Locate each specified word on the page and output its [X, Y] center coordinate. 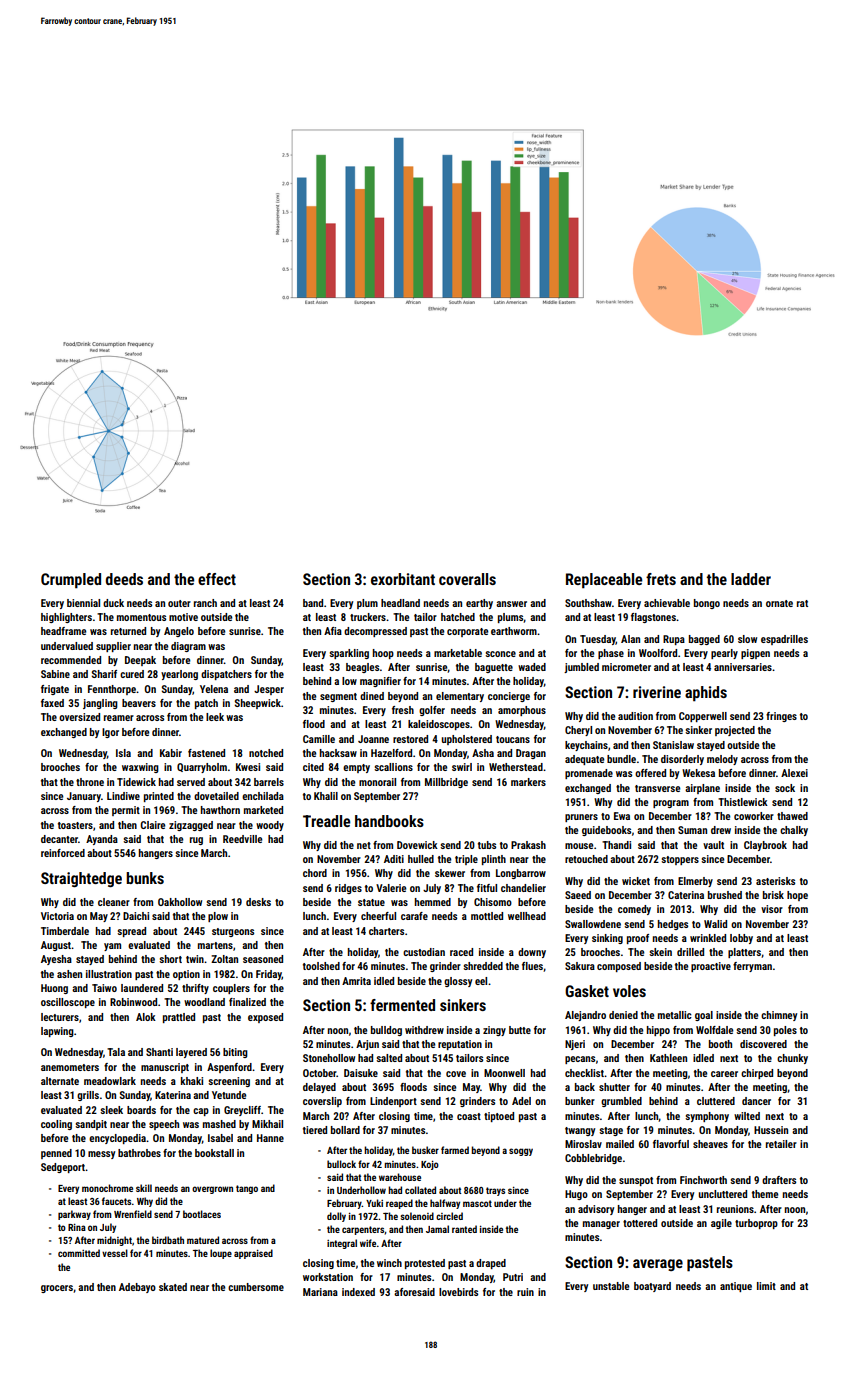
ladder [751, 579]
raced [461, 952]
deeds [124, 579]
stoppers [680, 860]
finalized [247, 1002]
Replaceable [604, 581]
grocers [57, 1289]
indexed [358, 1292]
